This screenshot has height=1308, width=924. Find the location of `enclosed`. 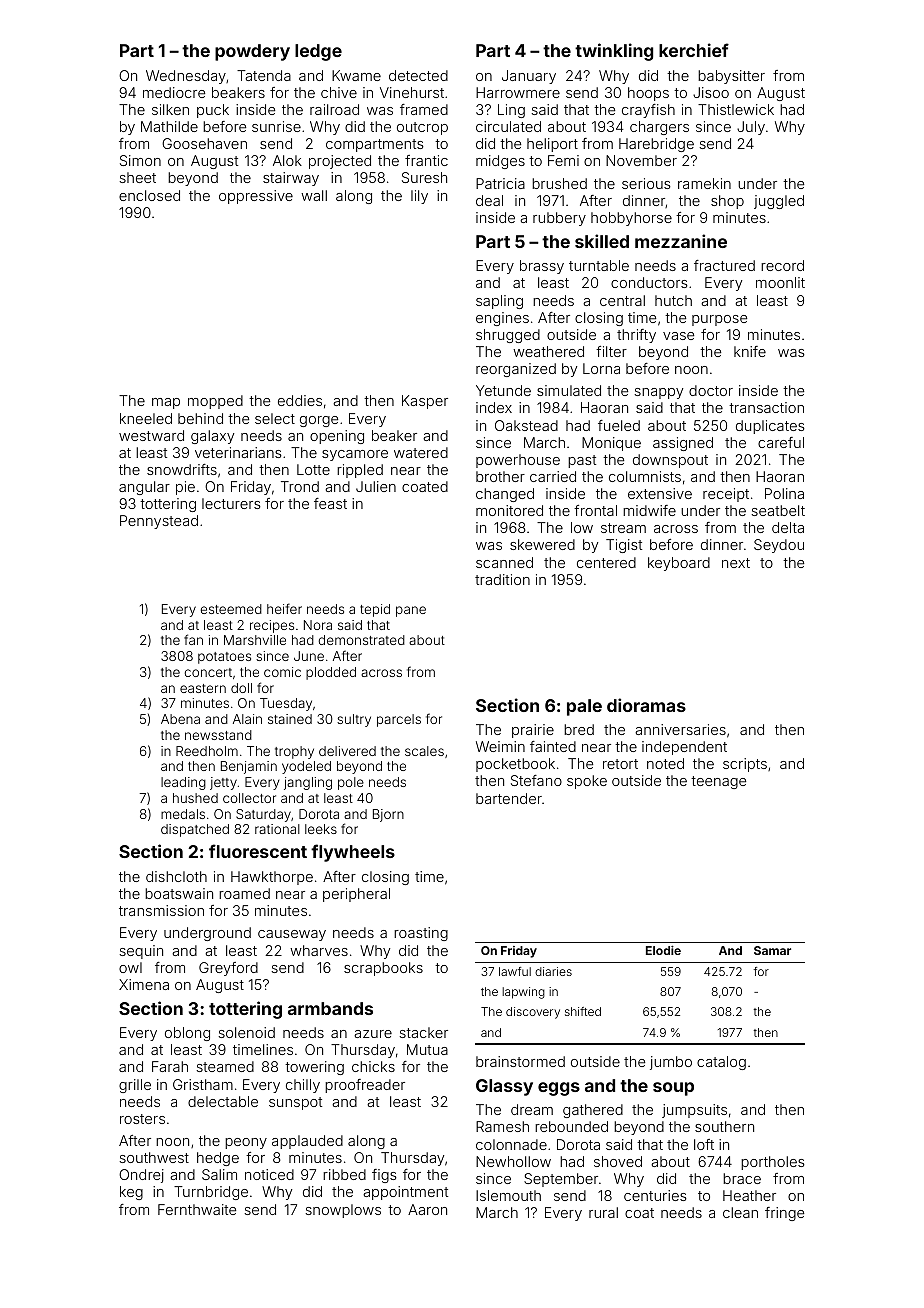

enclosed is located at coordinates (149, 195).
